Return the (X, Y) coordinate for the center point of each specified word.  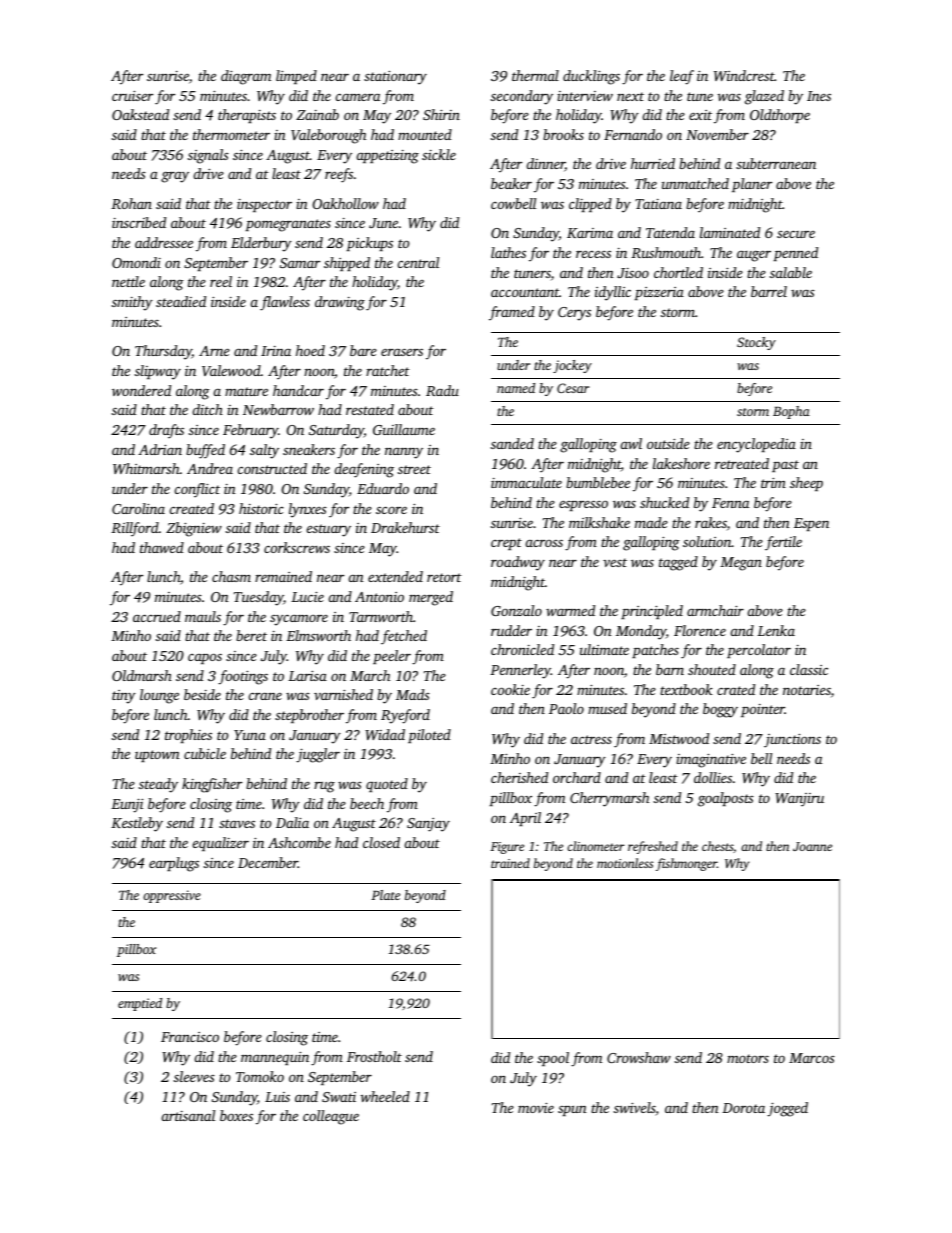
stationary (395, 77)
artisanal (188, 1115)
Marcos (812, 1058)
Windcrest (744, 75)
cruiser (132, 95)
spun (572, 1110)
